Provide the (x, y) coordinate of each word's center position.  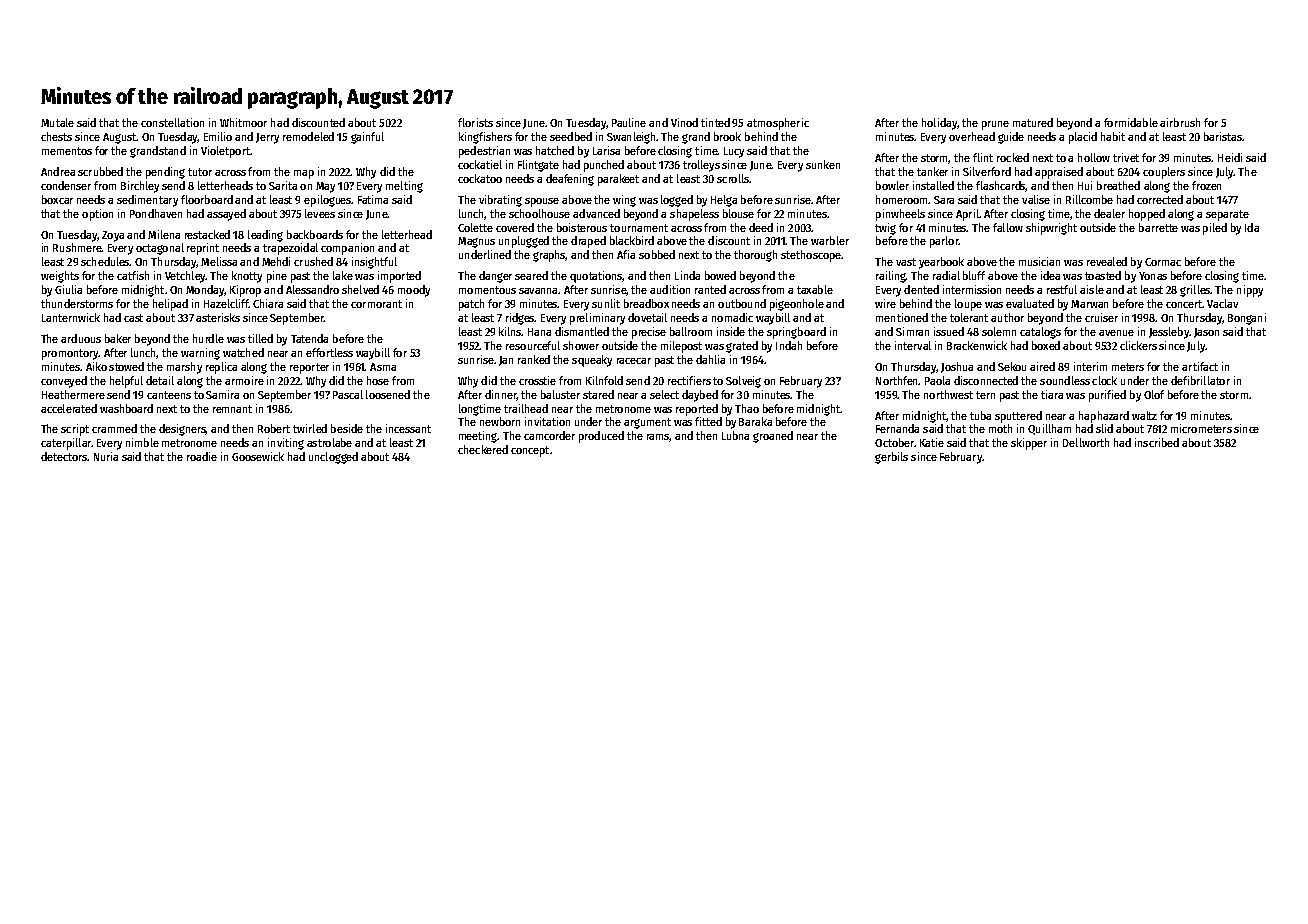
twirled (310, 428)
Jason (1206, 333)
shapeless (694, 215)
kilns (510, 331)
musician (1039, 261)
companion (347, 249)
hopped (1147, 215)
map (304, 174)
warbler (830, 240)
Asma (383, 367)
